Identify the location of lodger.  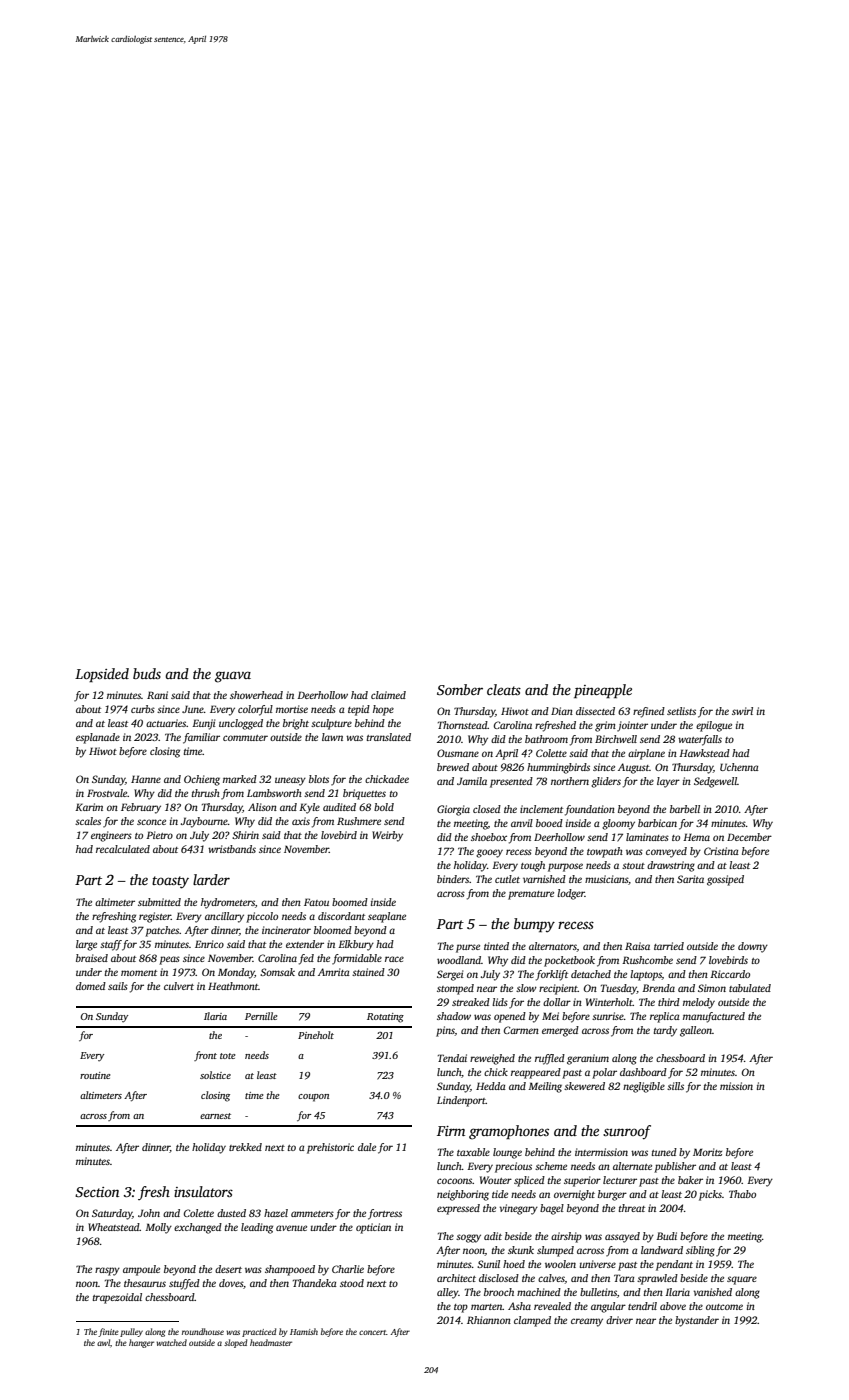
(571, 894).
